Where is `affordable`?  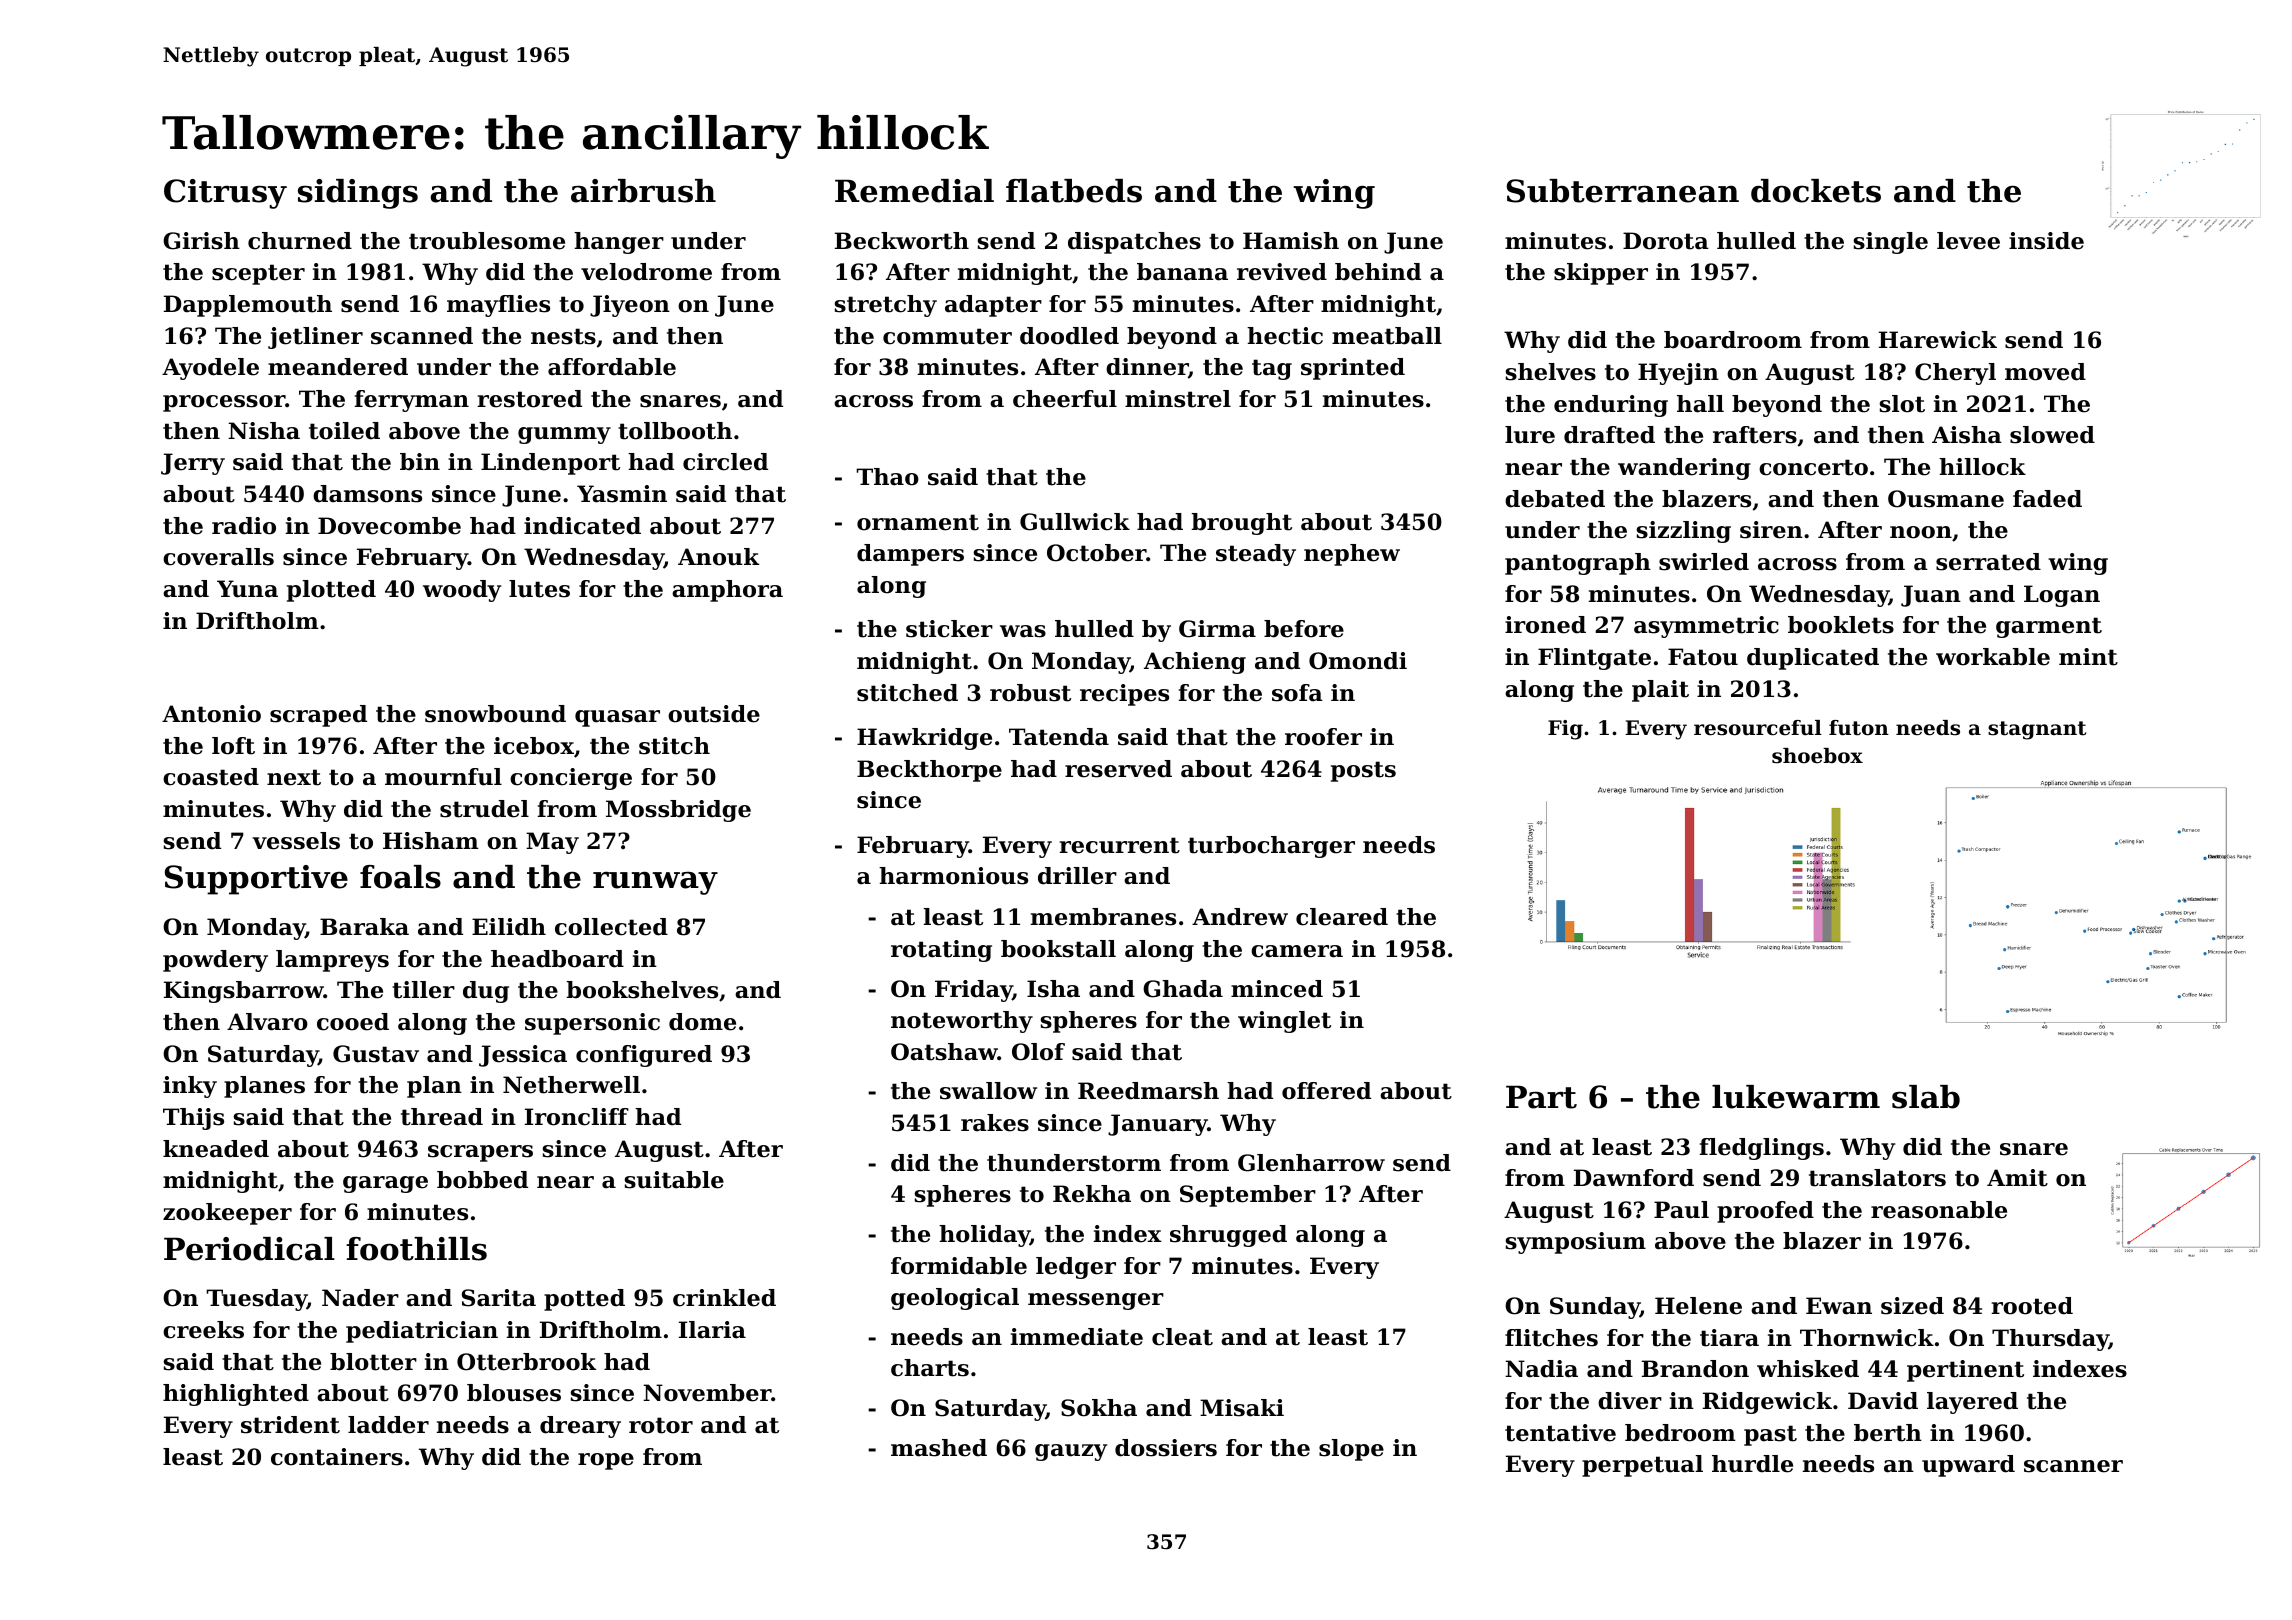
affordable is located at coordinates (612, 367).
